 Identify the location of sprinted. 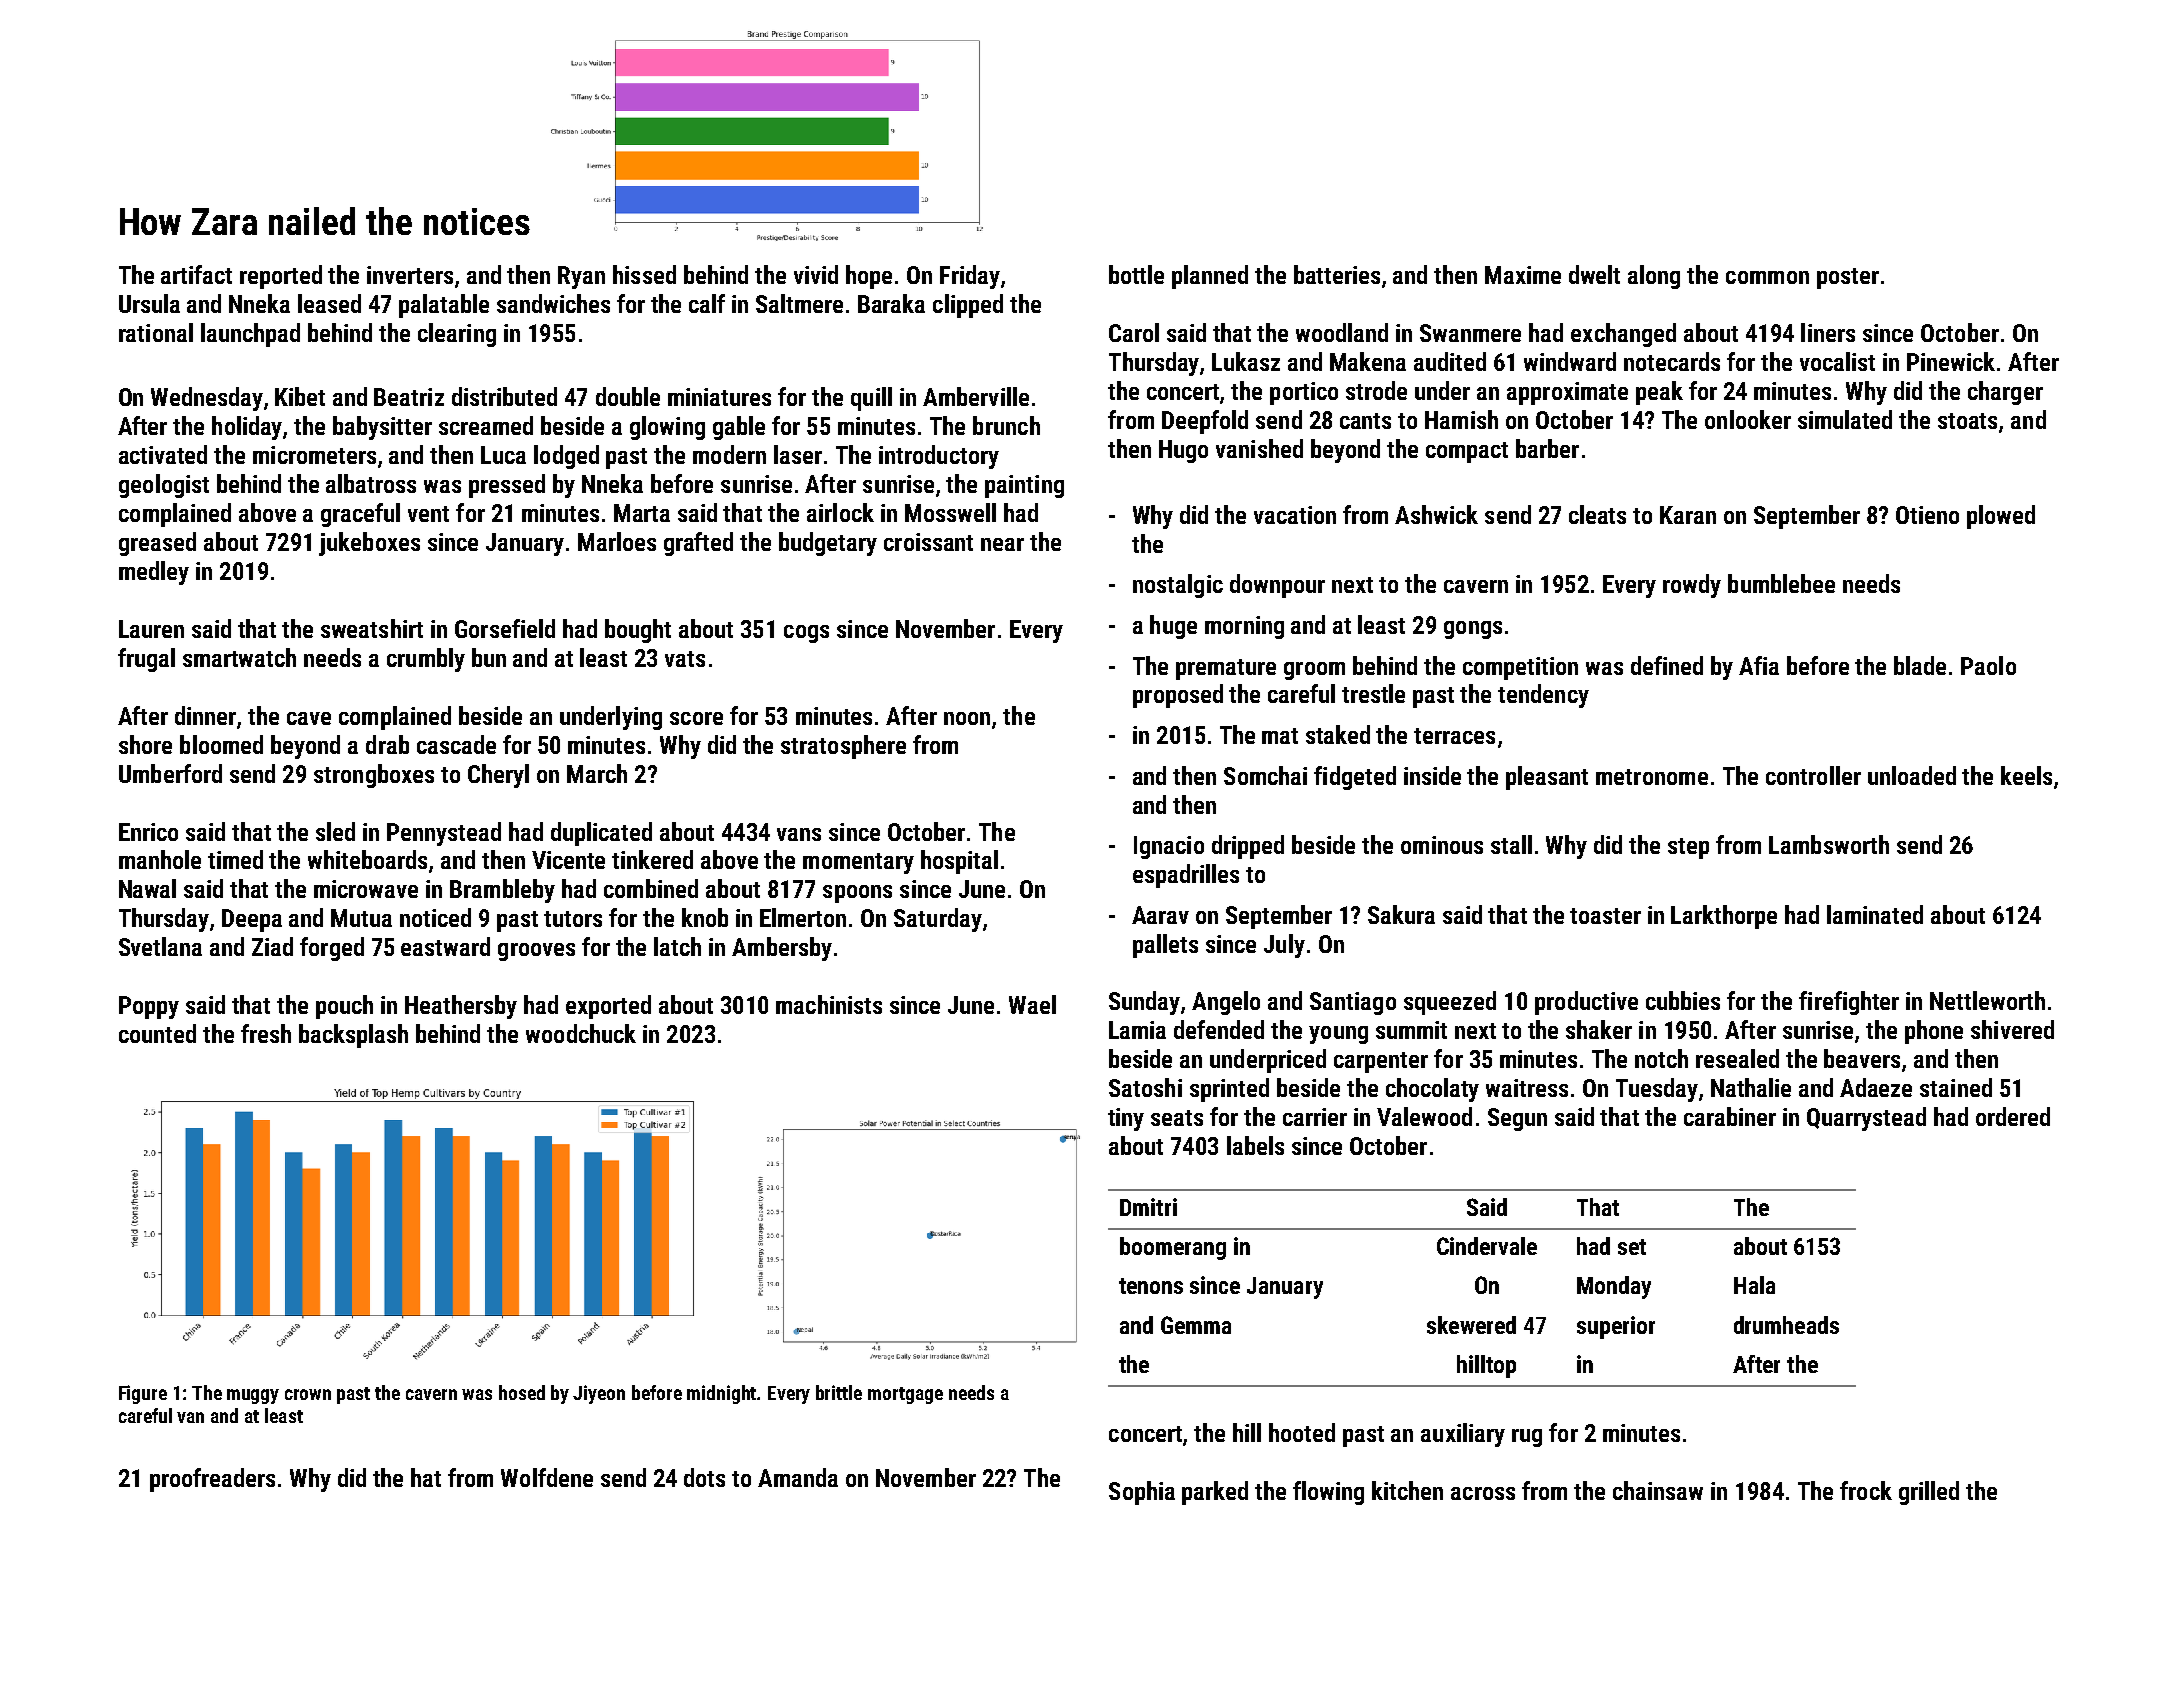
(1229, 1090).
